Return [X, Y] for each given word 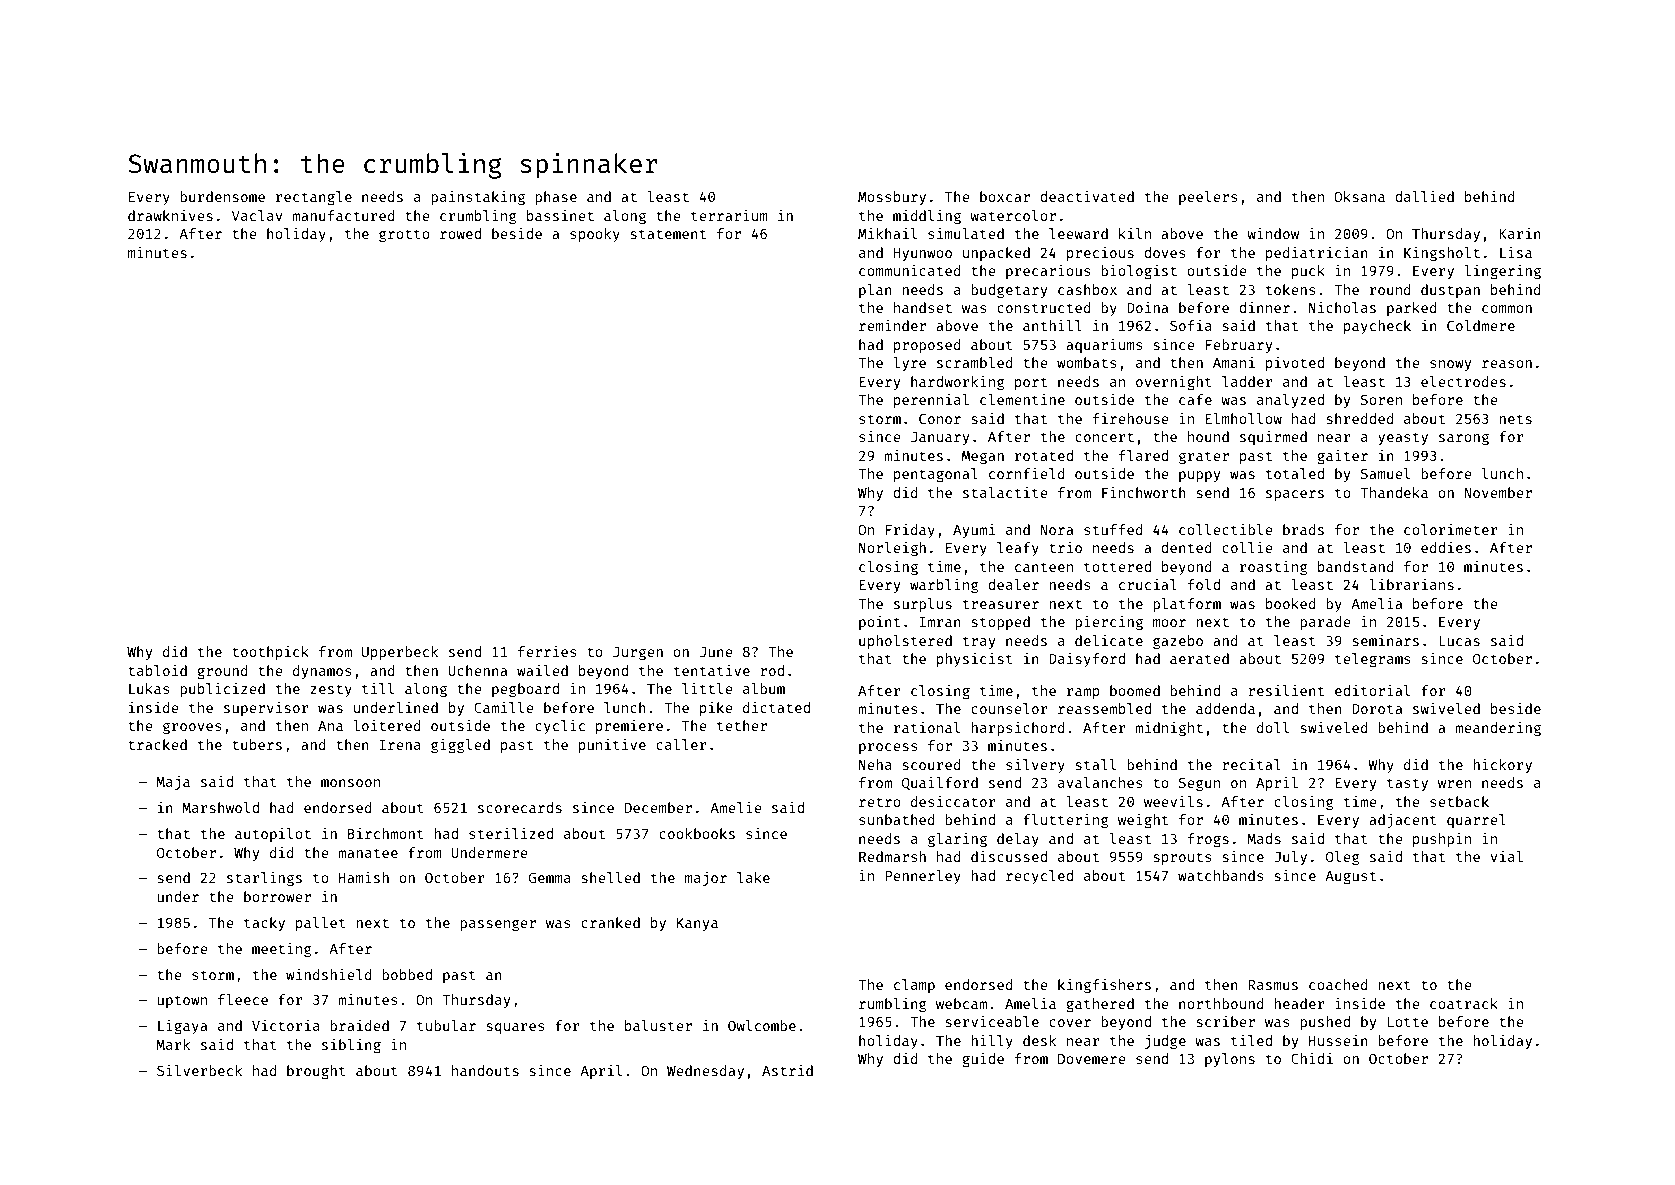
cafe [1195, 399]
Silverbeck [199, 1070]
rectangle [314, 198]
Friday [910, 531]
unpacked [996, 254]
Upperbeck [400, 653]
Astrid [787, 1070]
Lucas [1459, 641]
